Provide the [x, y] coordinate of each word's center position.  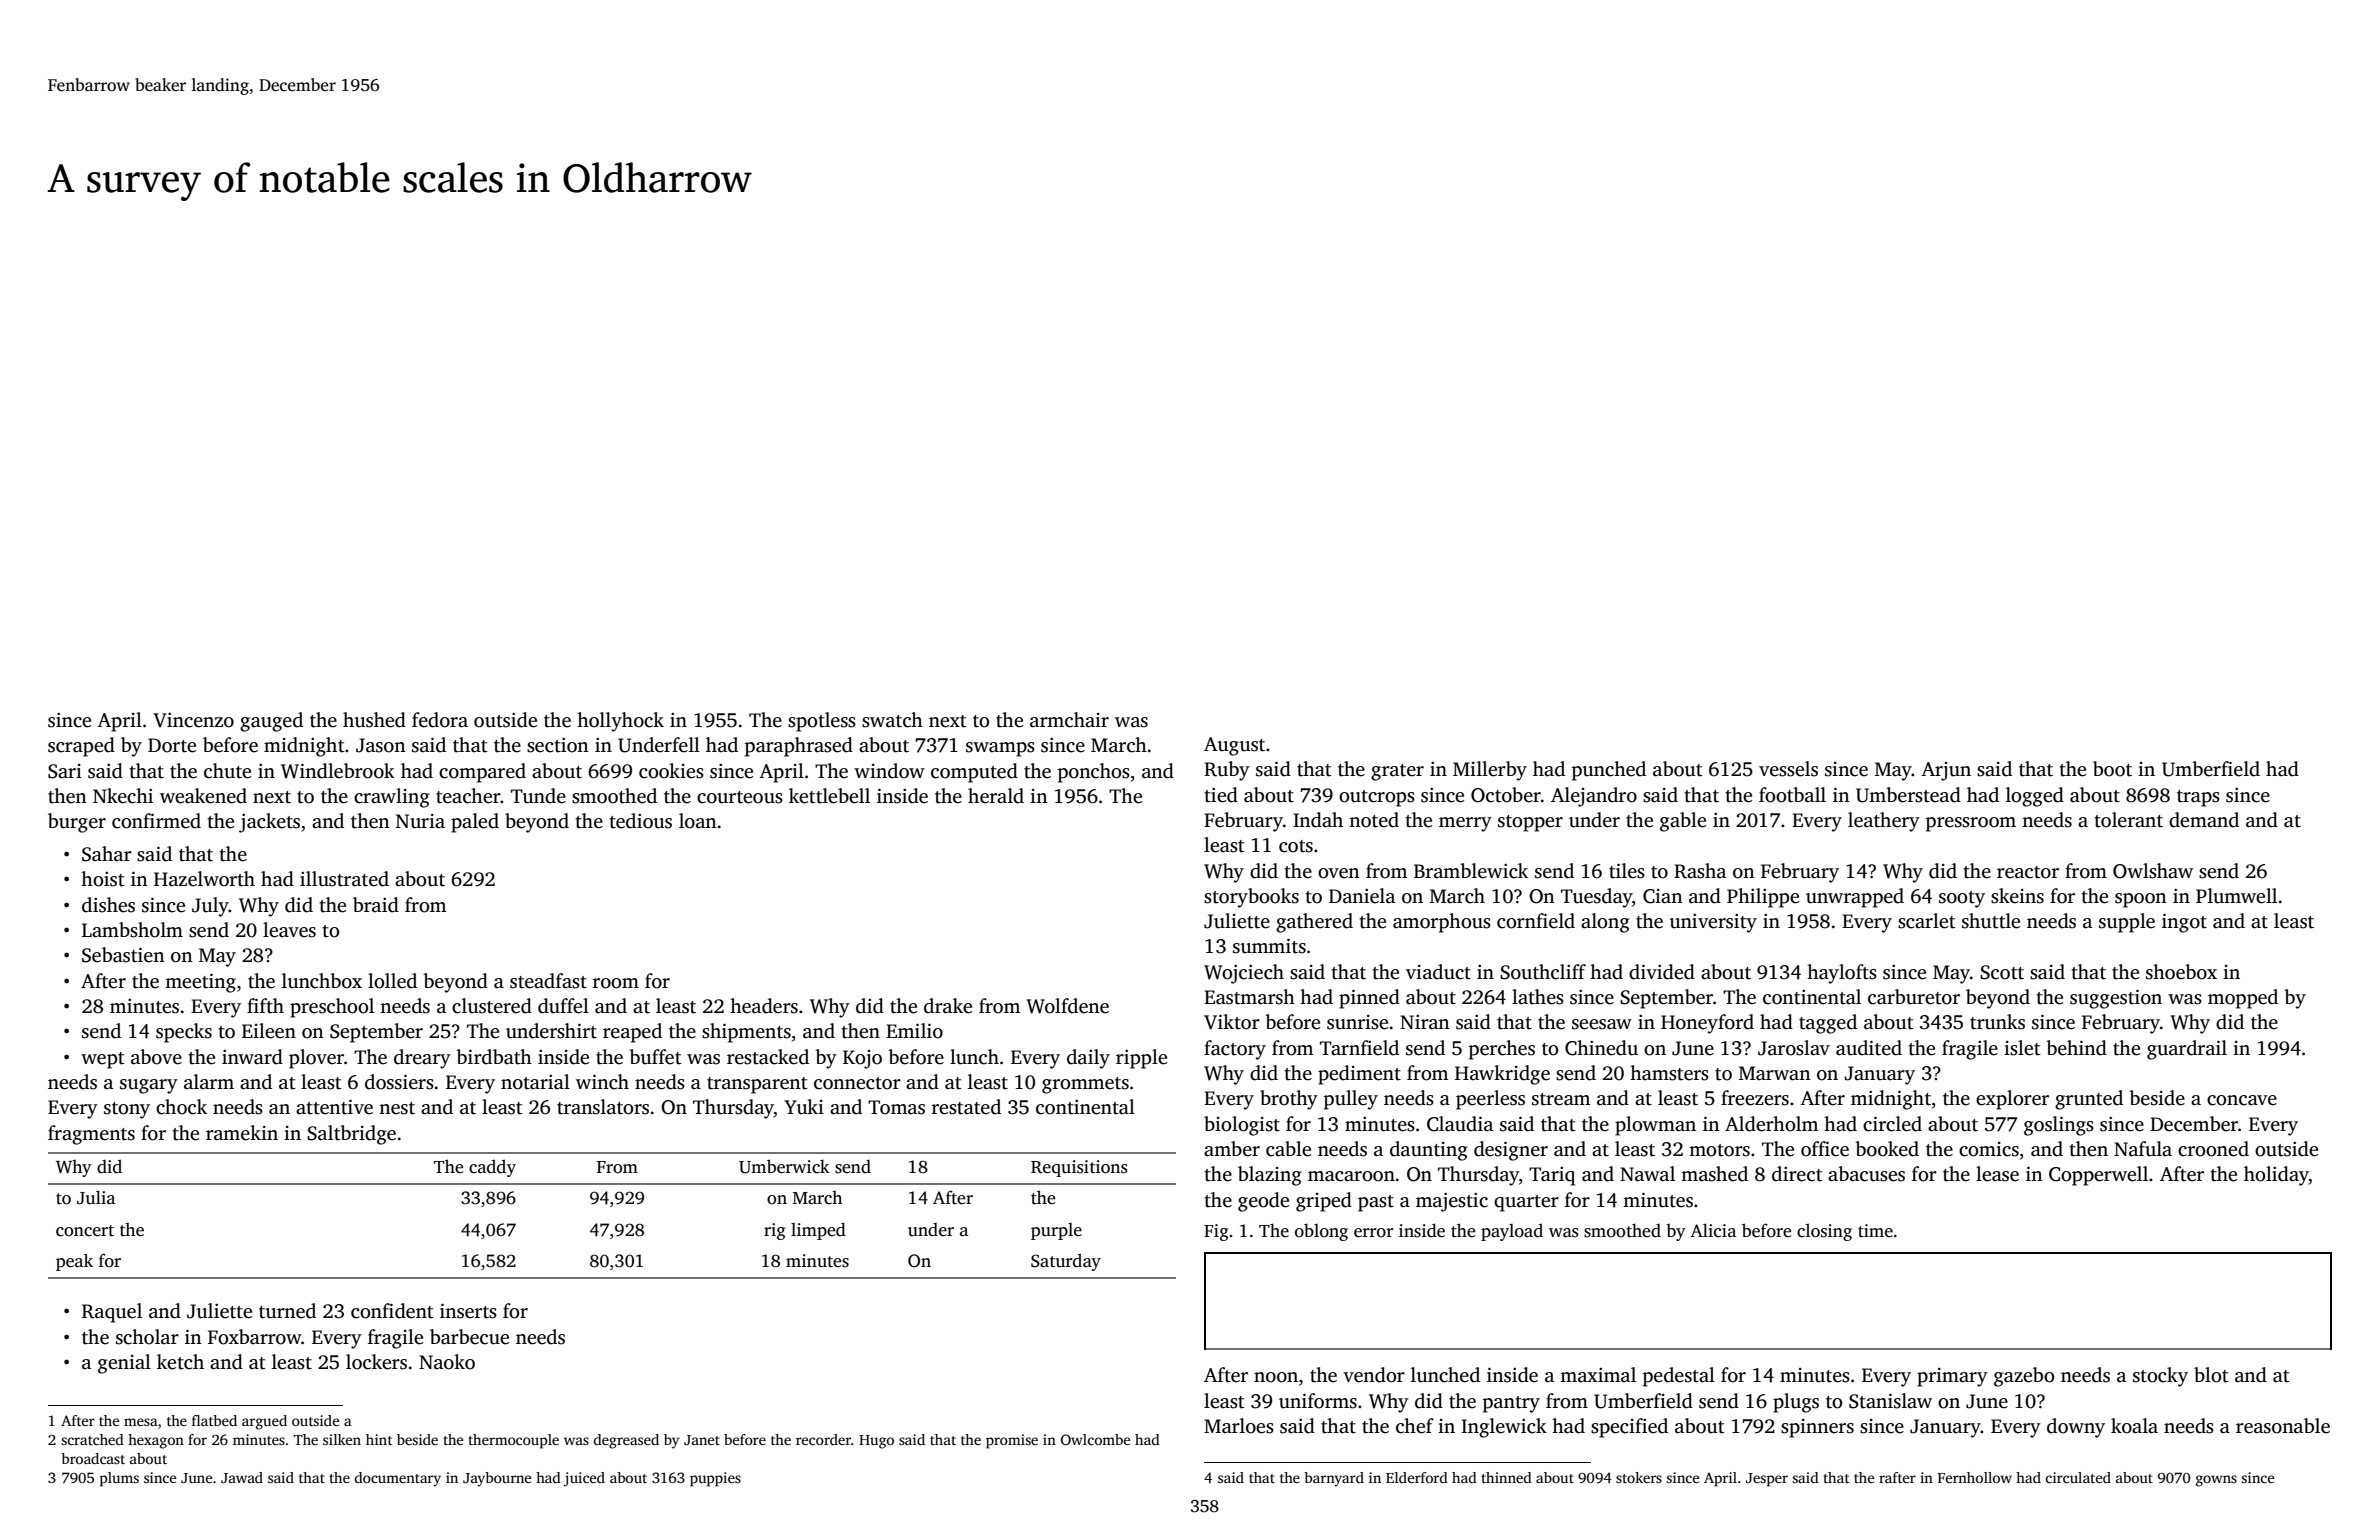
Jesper [1767, 1480]
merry [1465, 824]
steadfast [548, 981]
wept [103, 1060]
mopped [2243, 999]
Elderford [1417, 1477]
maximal [1598, 1375]
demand [2204, 820]
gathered [1314, 923]
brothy [1289, 1100]
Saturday [1066, 1262]
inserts [468, 1311]
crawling [392, 798]
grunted [2089, 1100]
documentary [398, 1479]
